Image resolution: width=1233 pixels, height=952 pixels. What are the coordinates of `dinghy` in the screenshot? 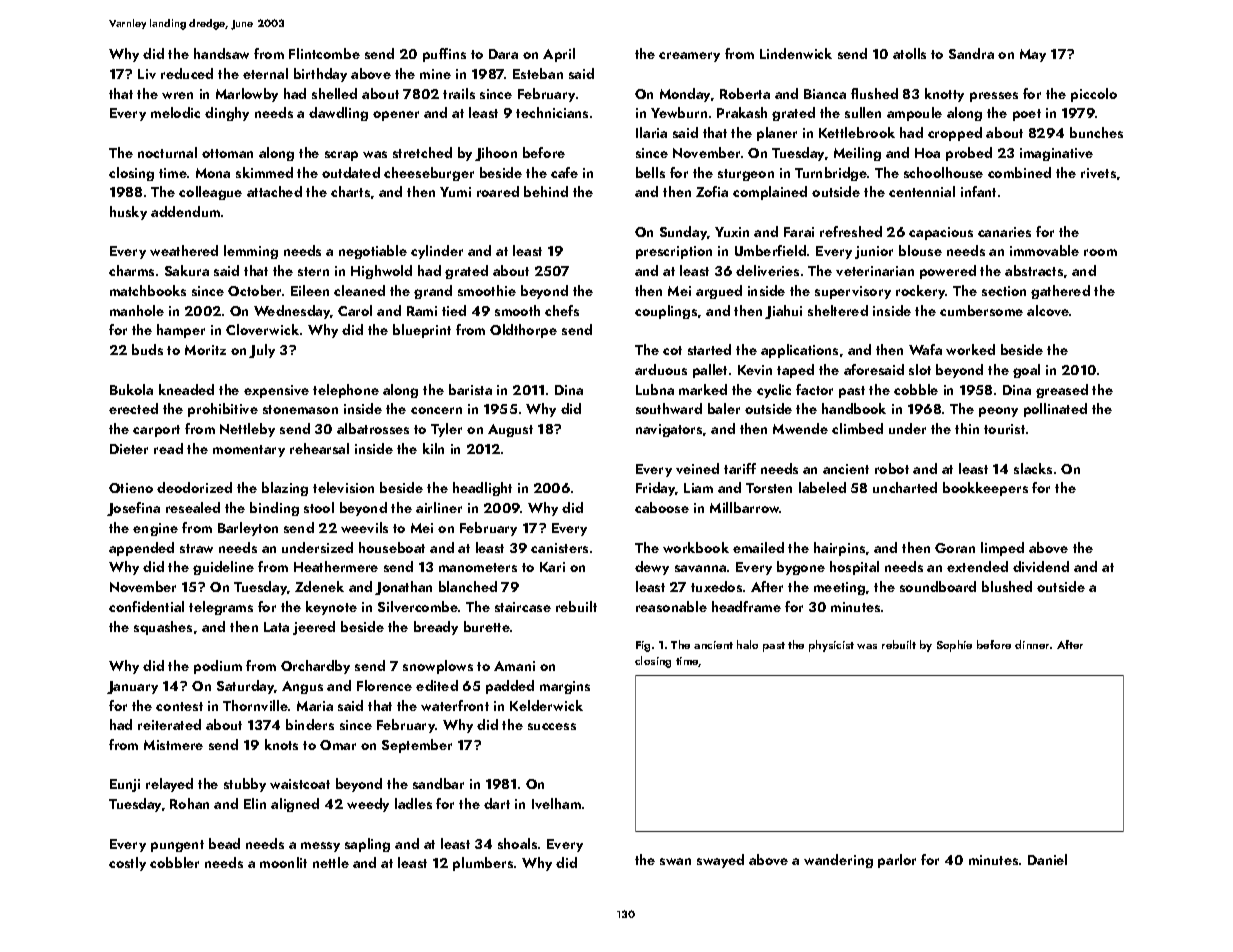 It's located at (227, 114).
